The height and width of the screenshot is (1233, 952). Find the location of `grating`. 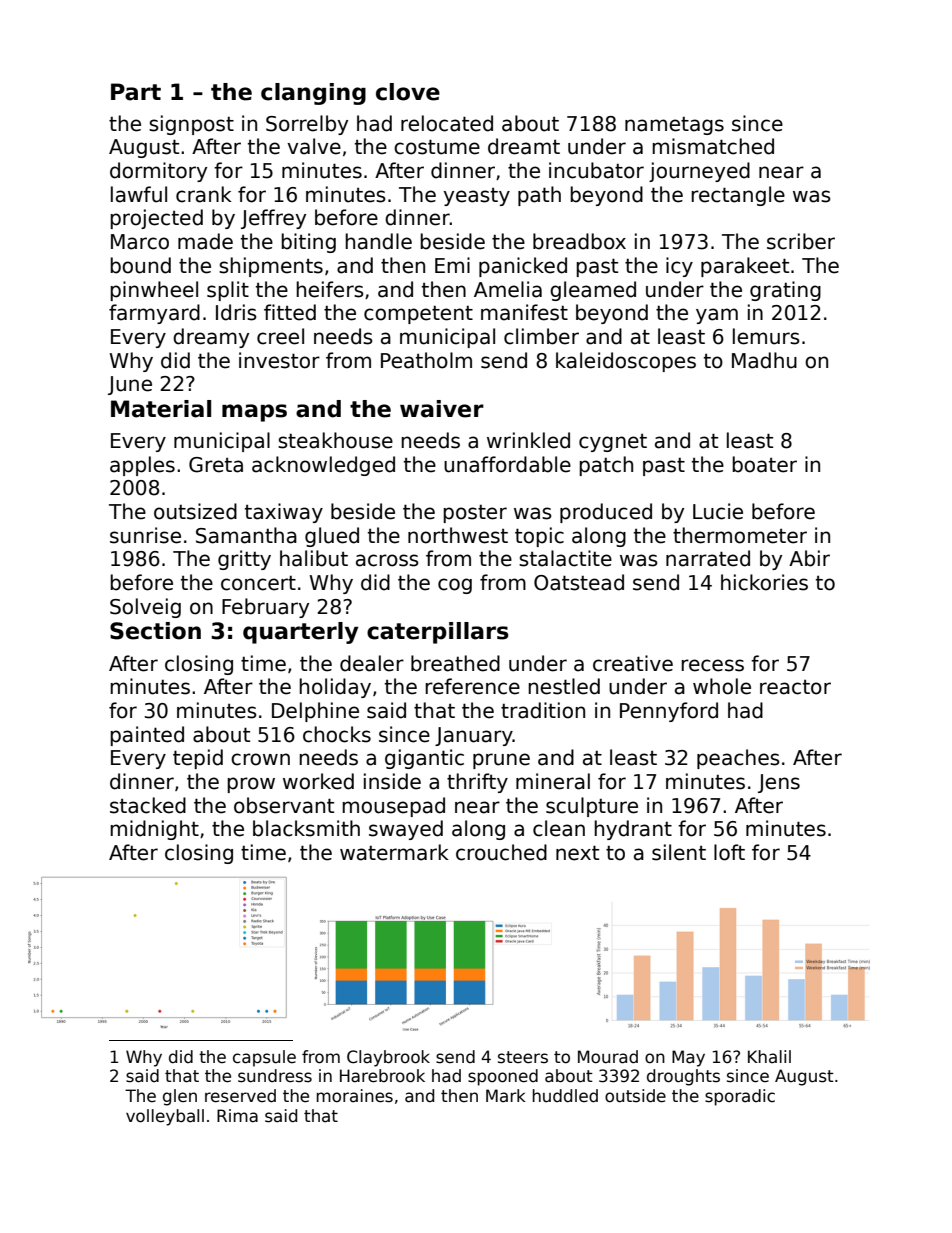

grating is located at coordinates (785, 291).
